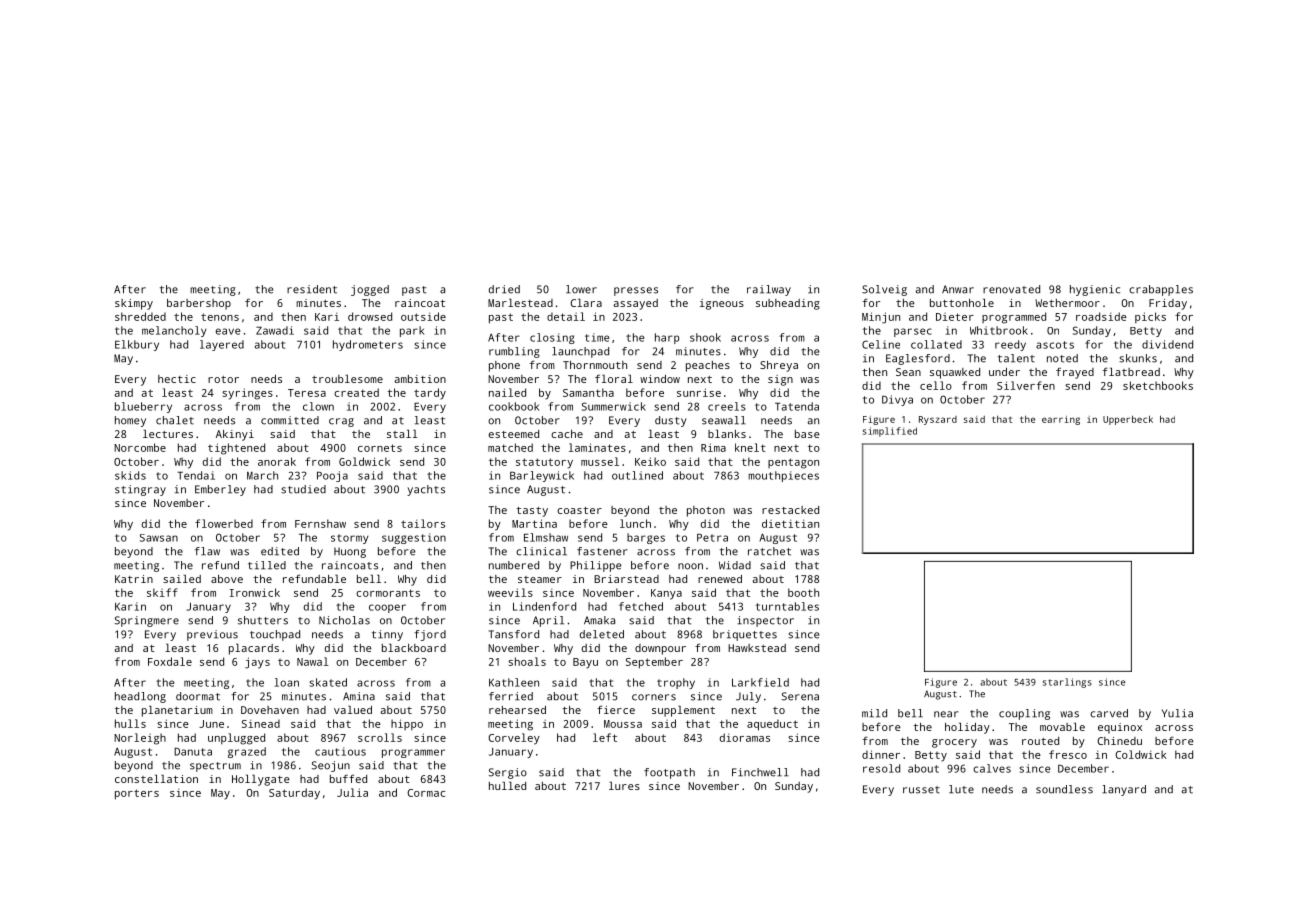  I want to click on Yulia, so click(1177, 713).
